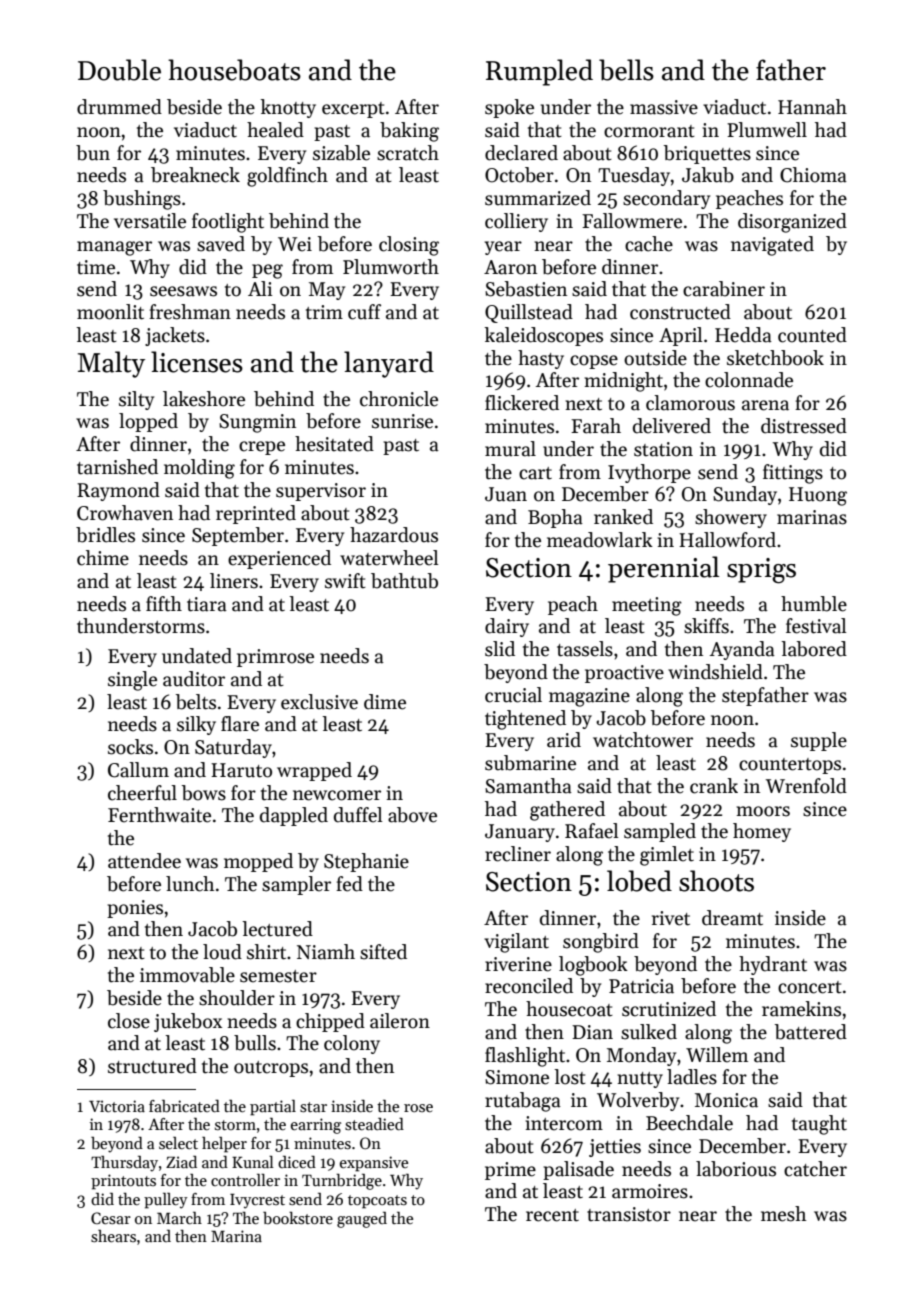  What do you see at coordinates (812, 335) in the screenshot?
I see `counted` at bounding box center [812, 335].
